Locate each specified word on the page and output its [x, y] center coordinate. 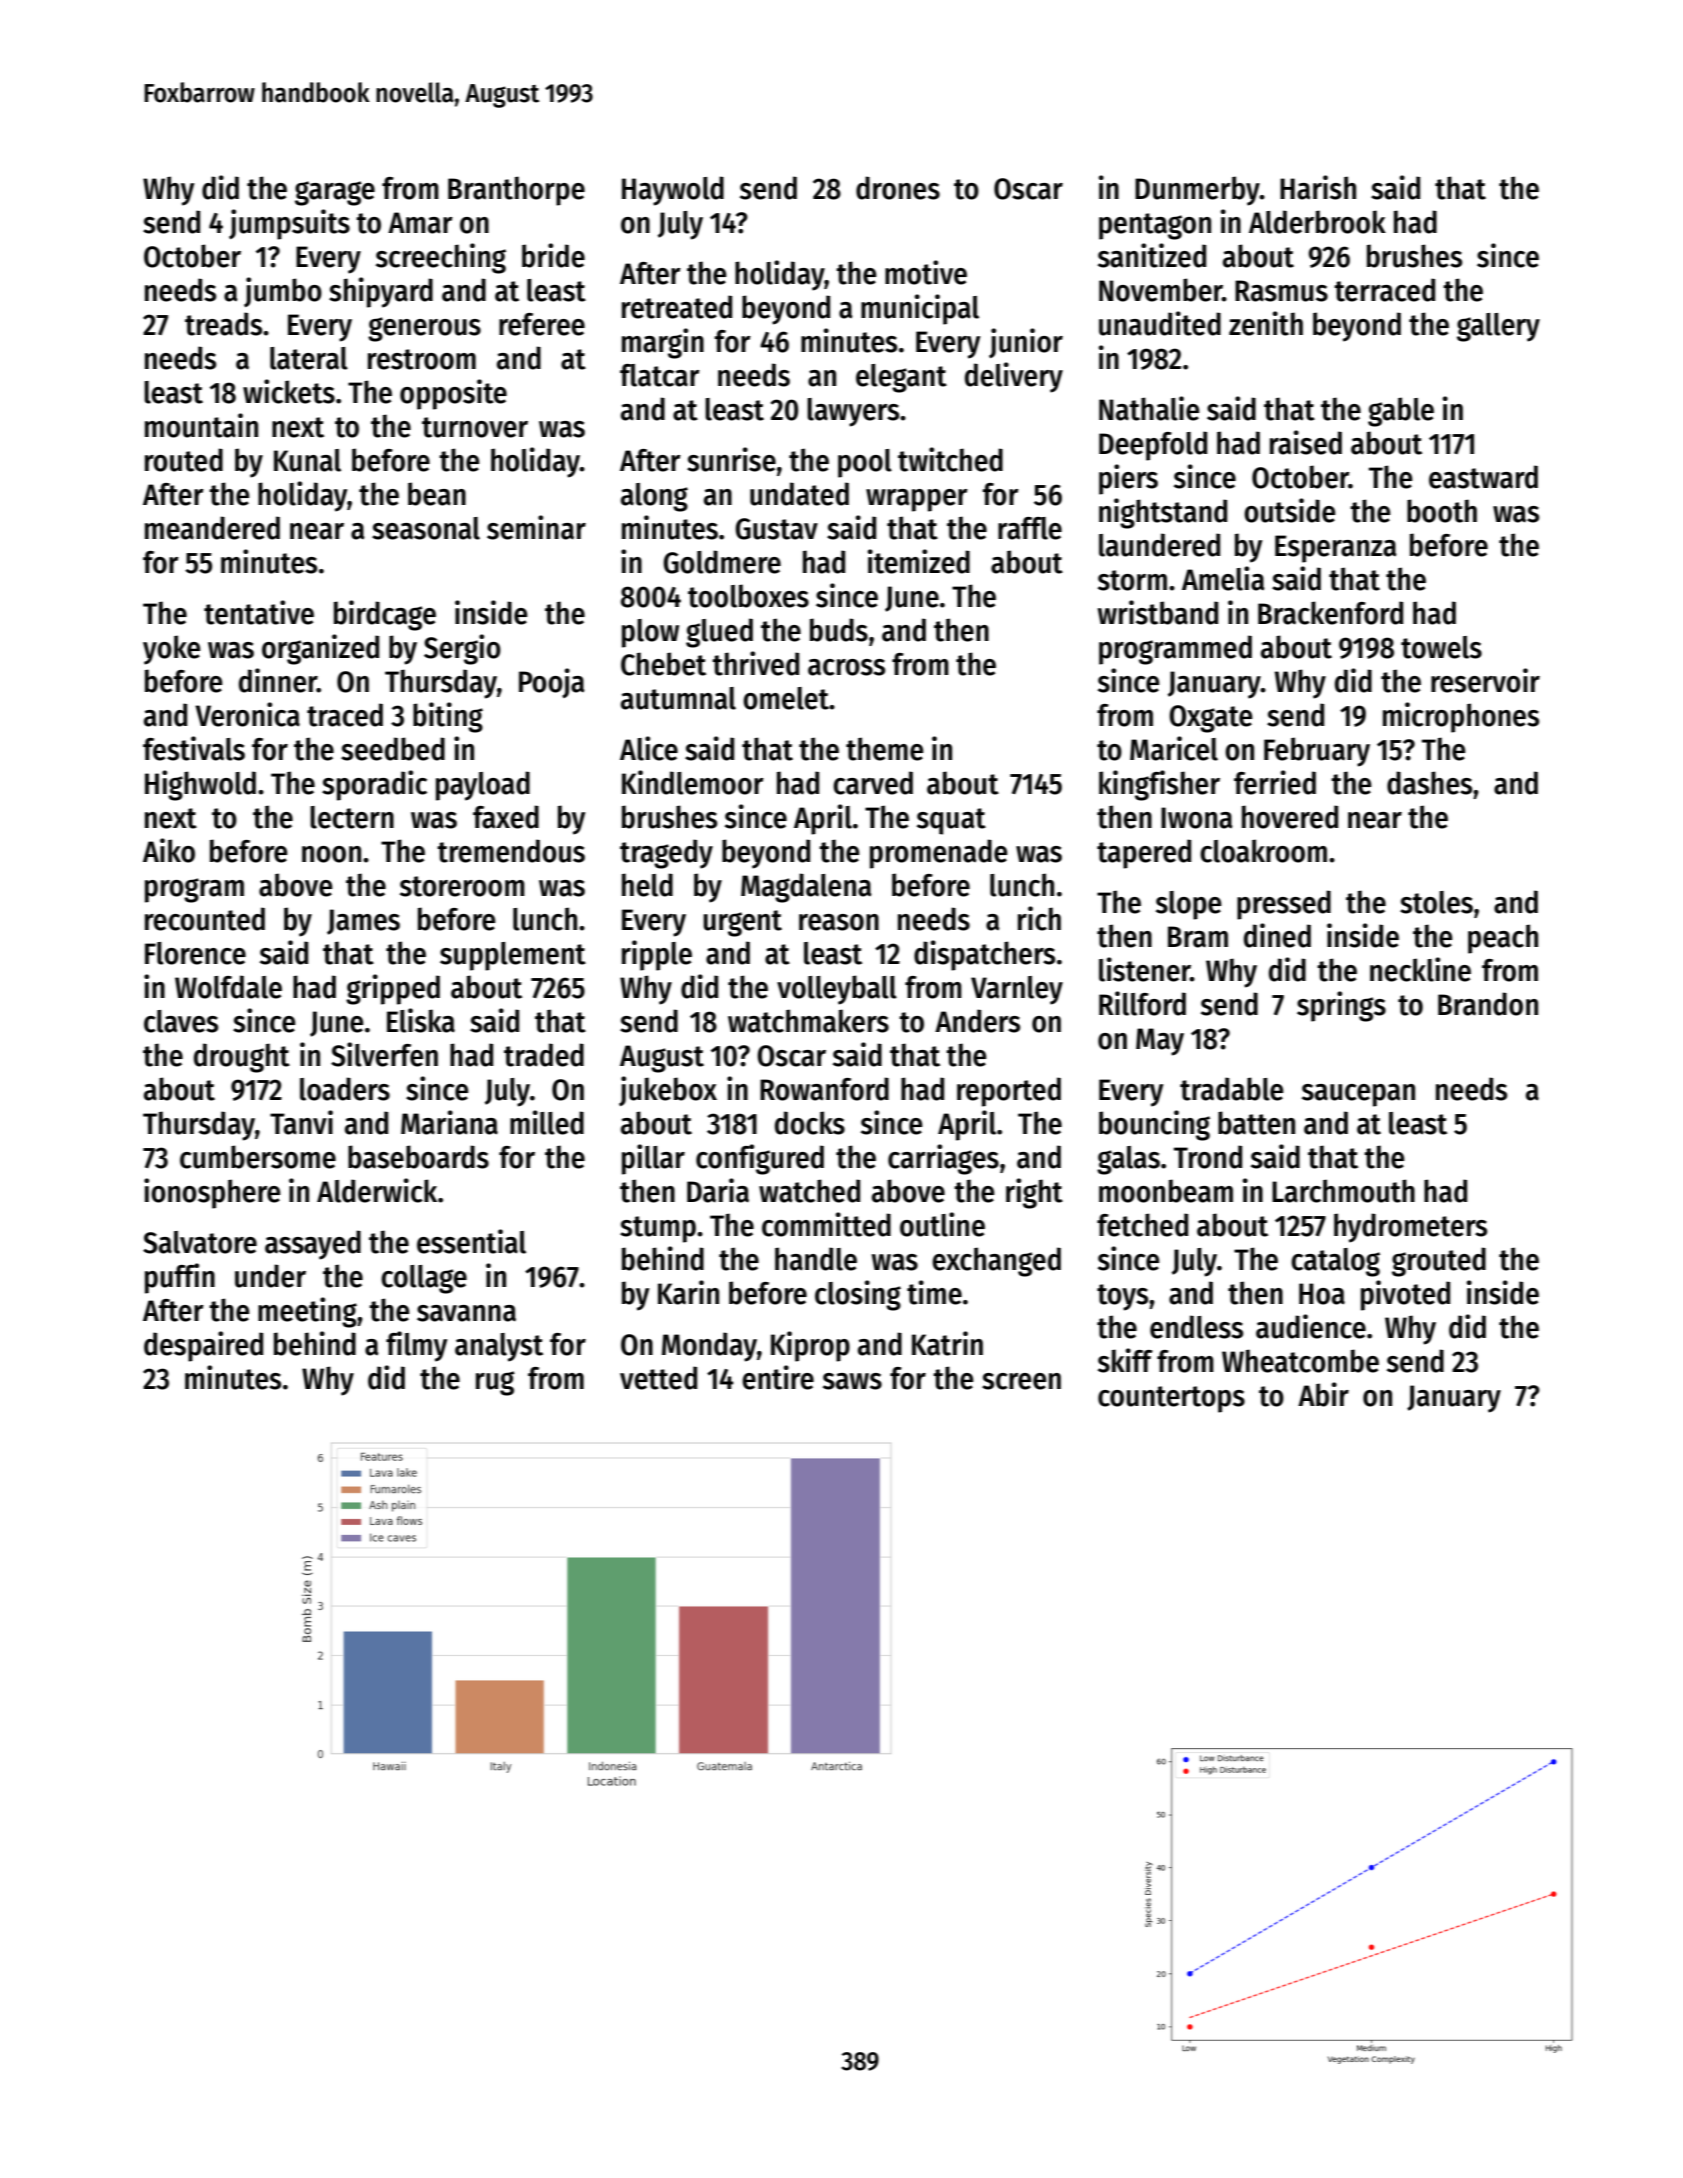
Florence [195, 953]
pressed [1284, 905]
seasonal [426, 528]
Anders [977, 1021]
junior [1026, 343]
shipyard [381, 292]
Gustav [776, 529]
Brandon [1488, 1004]
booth [1442, 511]
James [363, 922]
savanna [466, 1313]
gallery [1498, 327]
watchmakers [808, 1021]
